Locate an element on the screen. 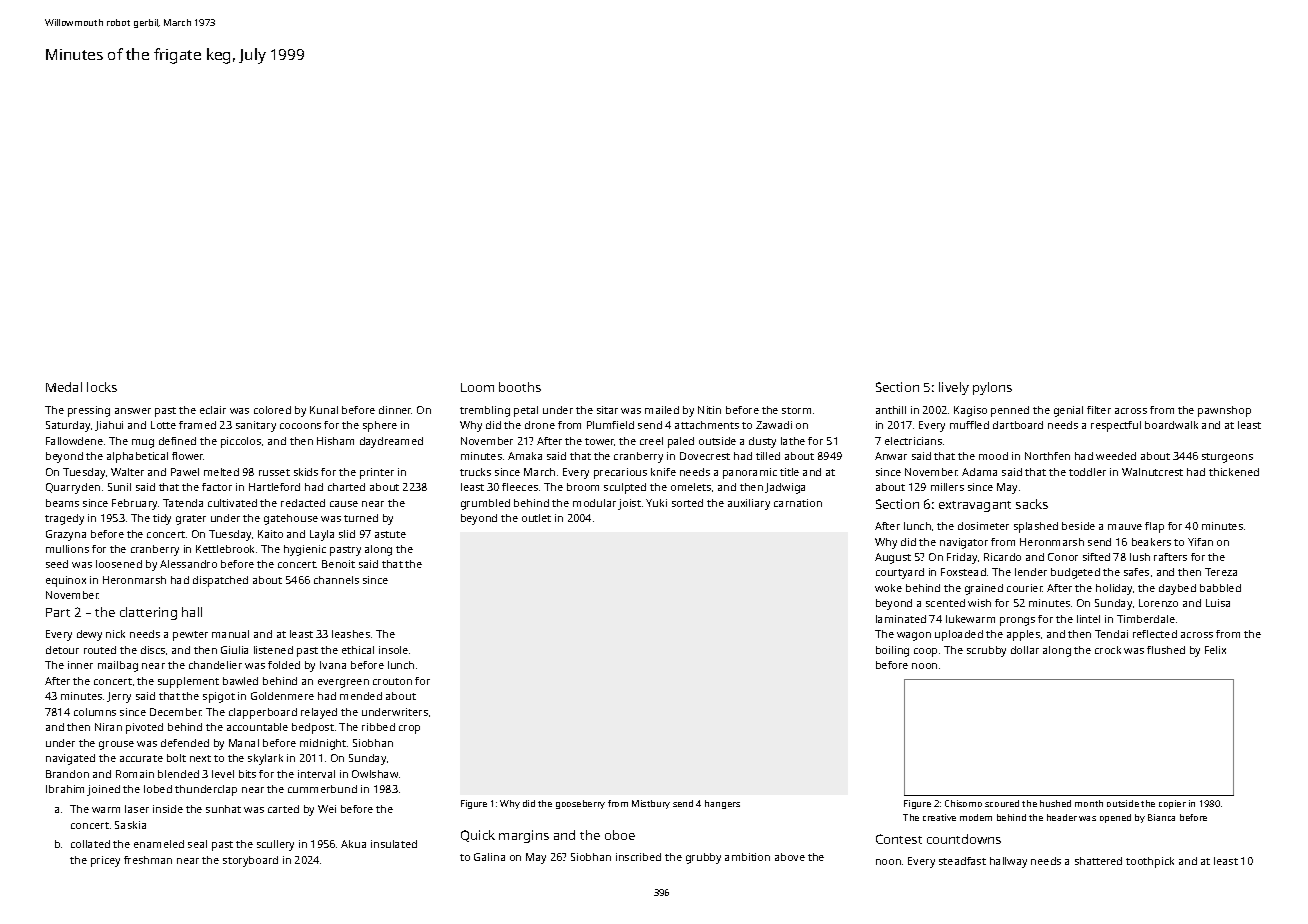 This screenshot has height=924, width=1308. inscribed is located at coordinates (638, 857).
